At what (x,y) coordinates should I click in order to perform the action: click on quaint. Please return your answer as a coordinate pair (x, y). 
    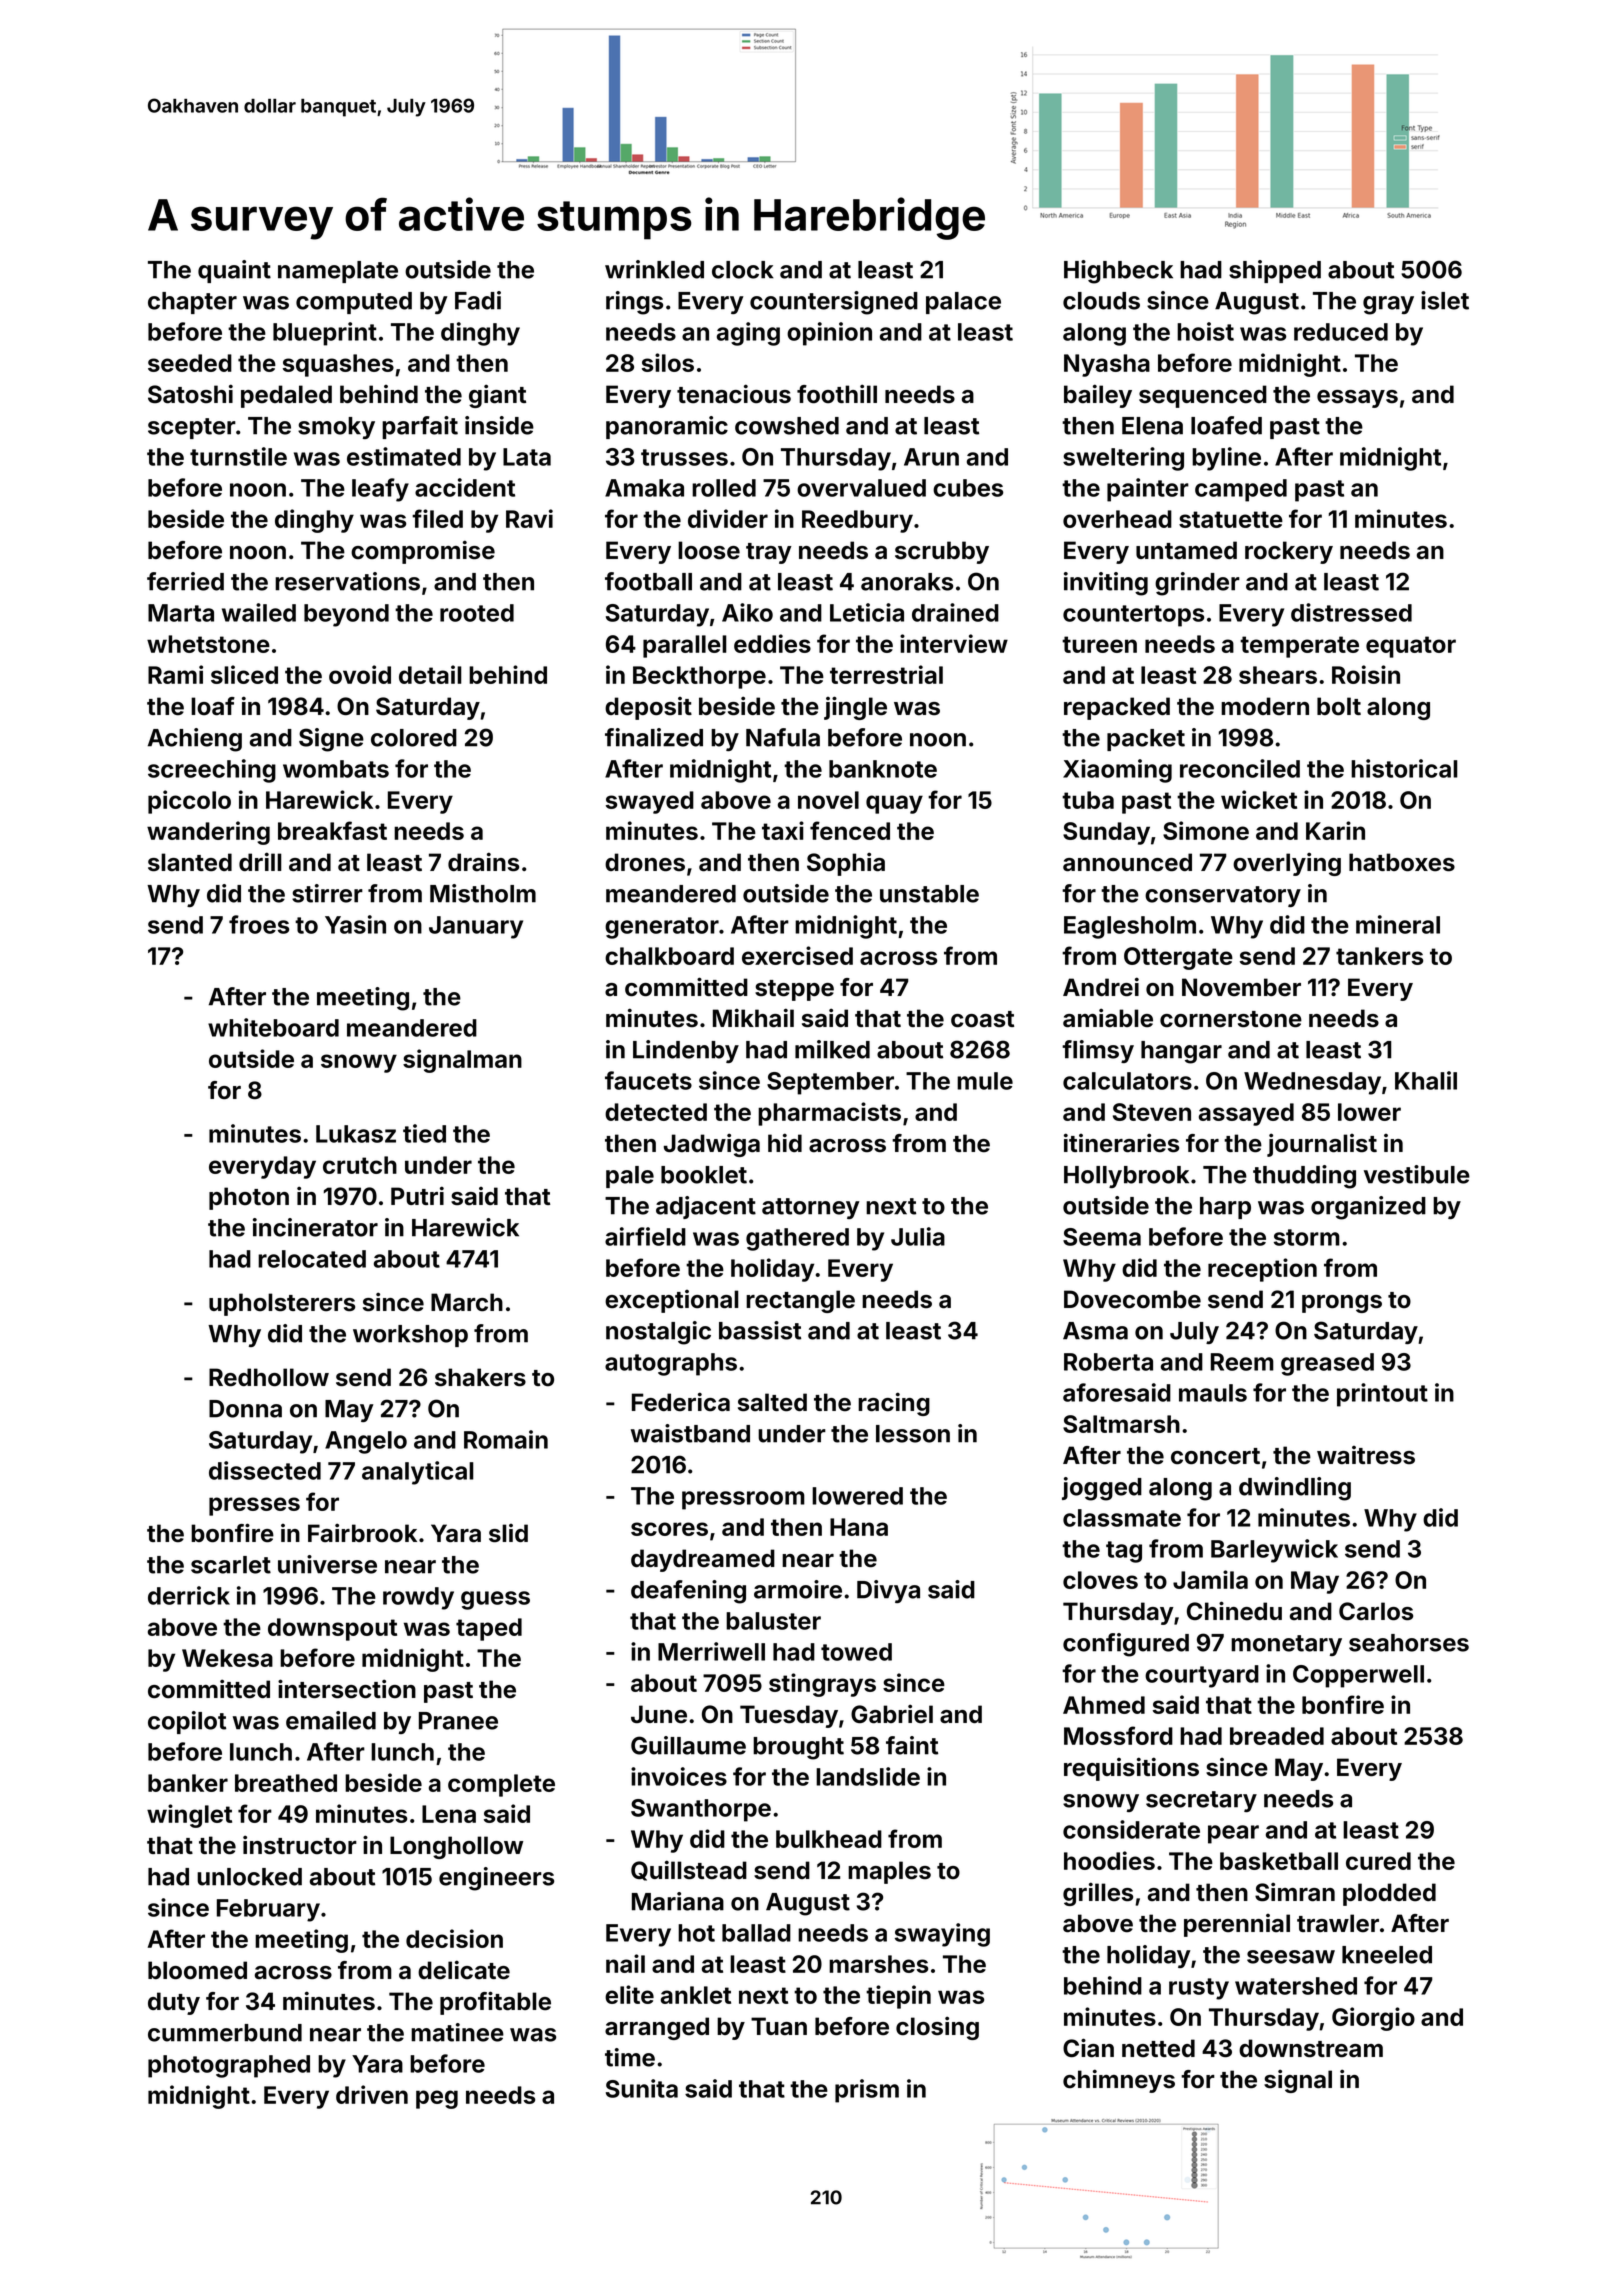
    Looking at the image, I should click on (234, 271).
